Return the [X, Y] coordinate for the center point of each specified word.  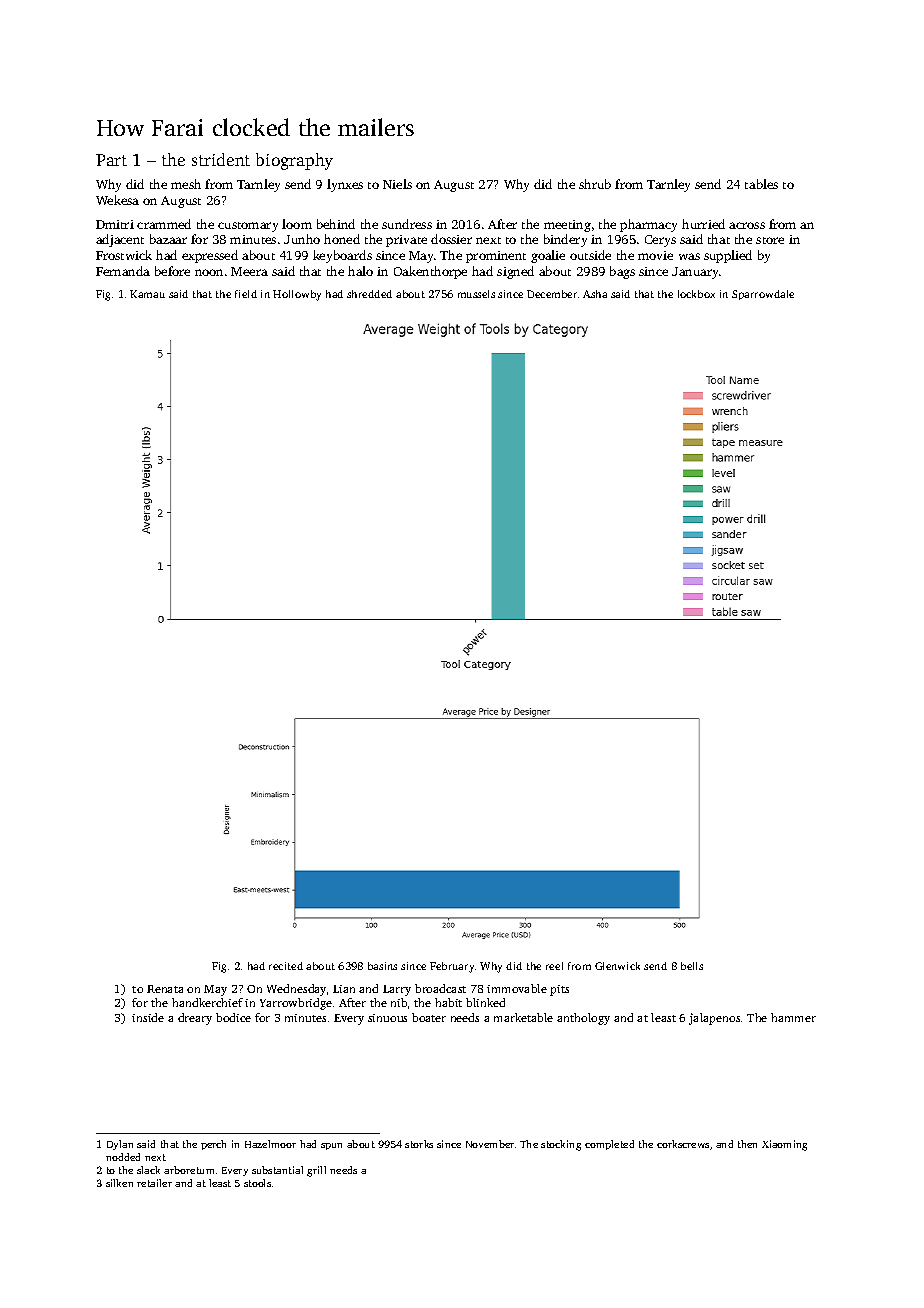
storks [419, 1144]
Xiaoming [784, 1145]
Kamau [147, 294]
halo [360, 271]
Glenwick [617, 966]
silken [119, 1183]
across [747, 225]
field [246, 294]
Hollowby [297, 295]
